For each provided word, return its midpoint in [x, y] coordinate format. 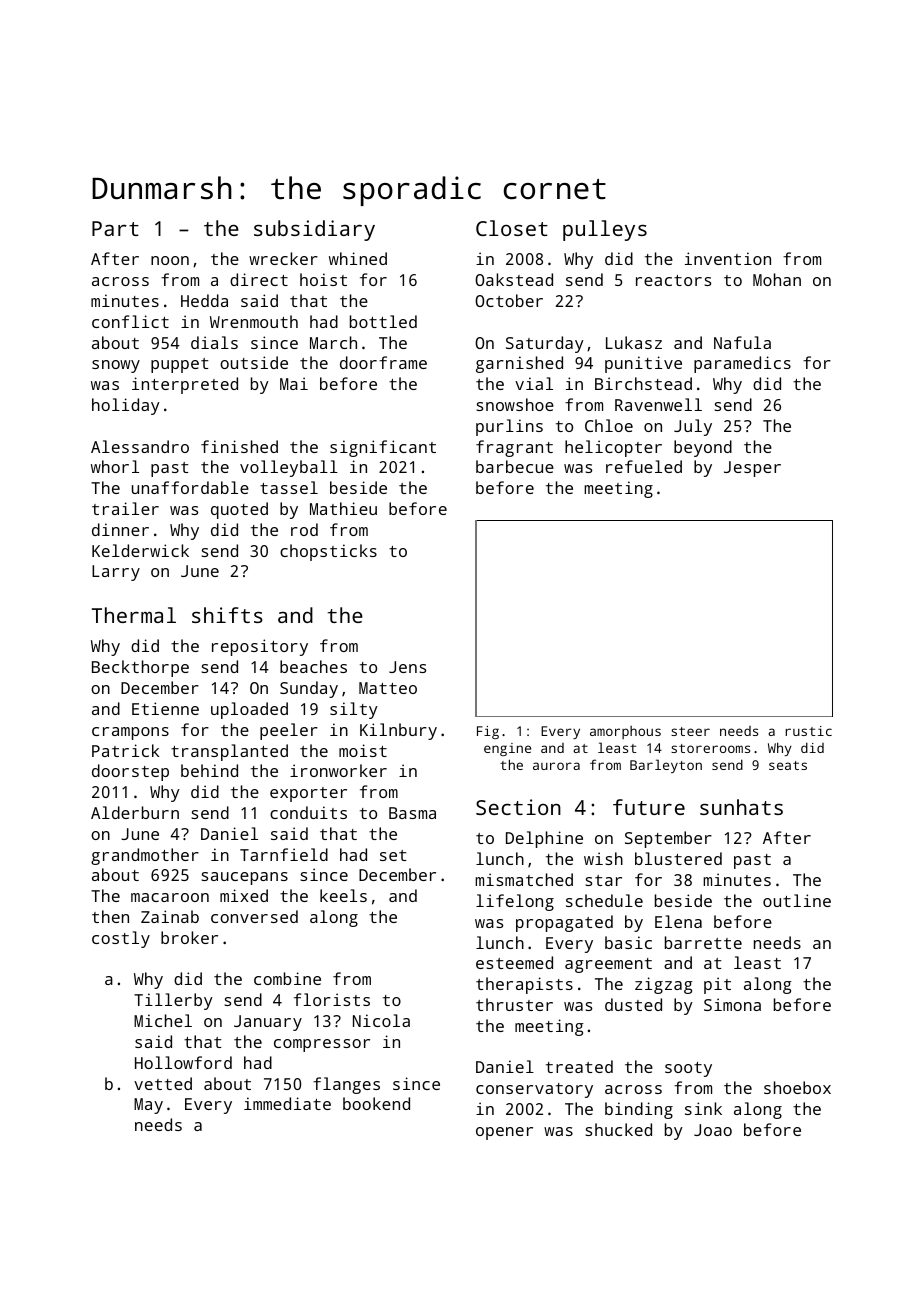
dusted [633, 1004]
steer [690, 731]
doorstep [130, 772]
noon [170, 260]
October [509, 300]
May [148, 1106]
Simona [732, 1004]
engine [507, 749]
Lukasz [634, 342]
